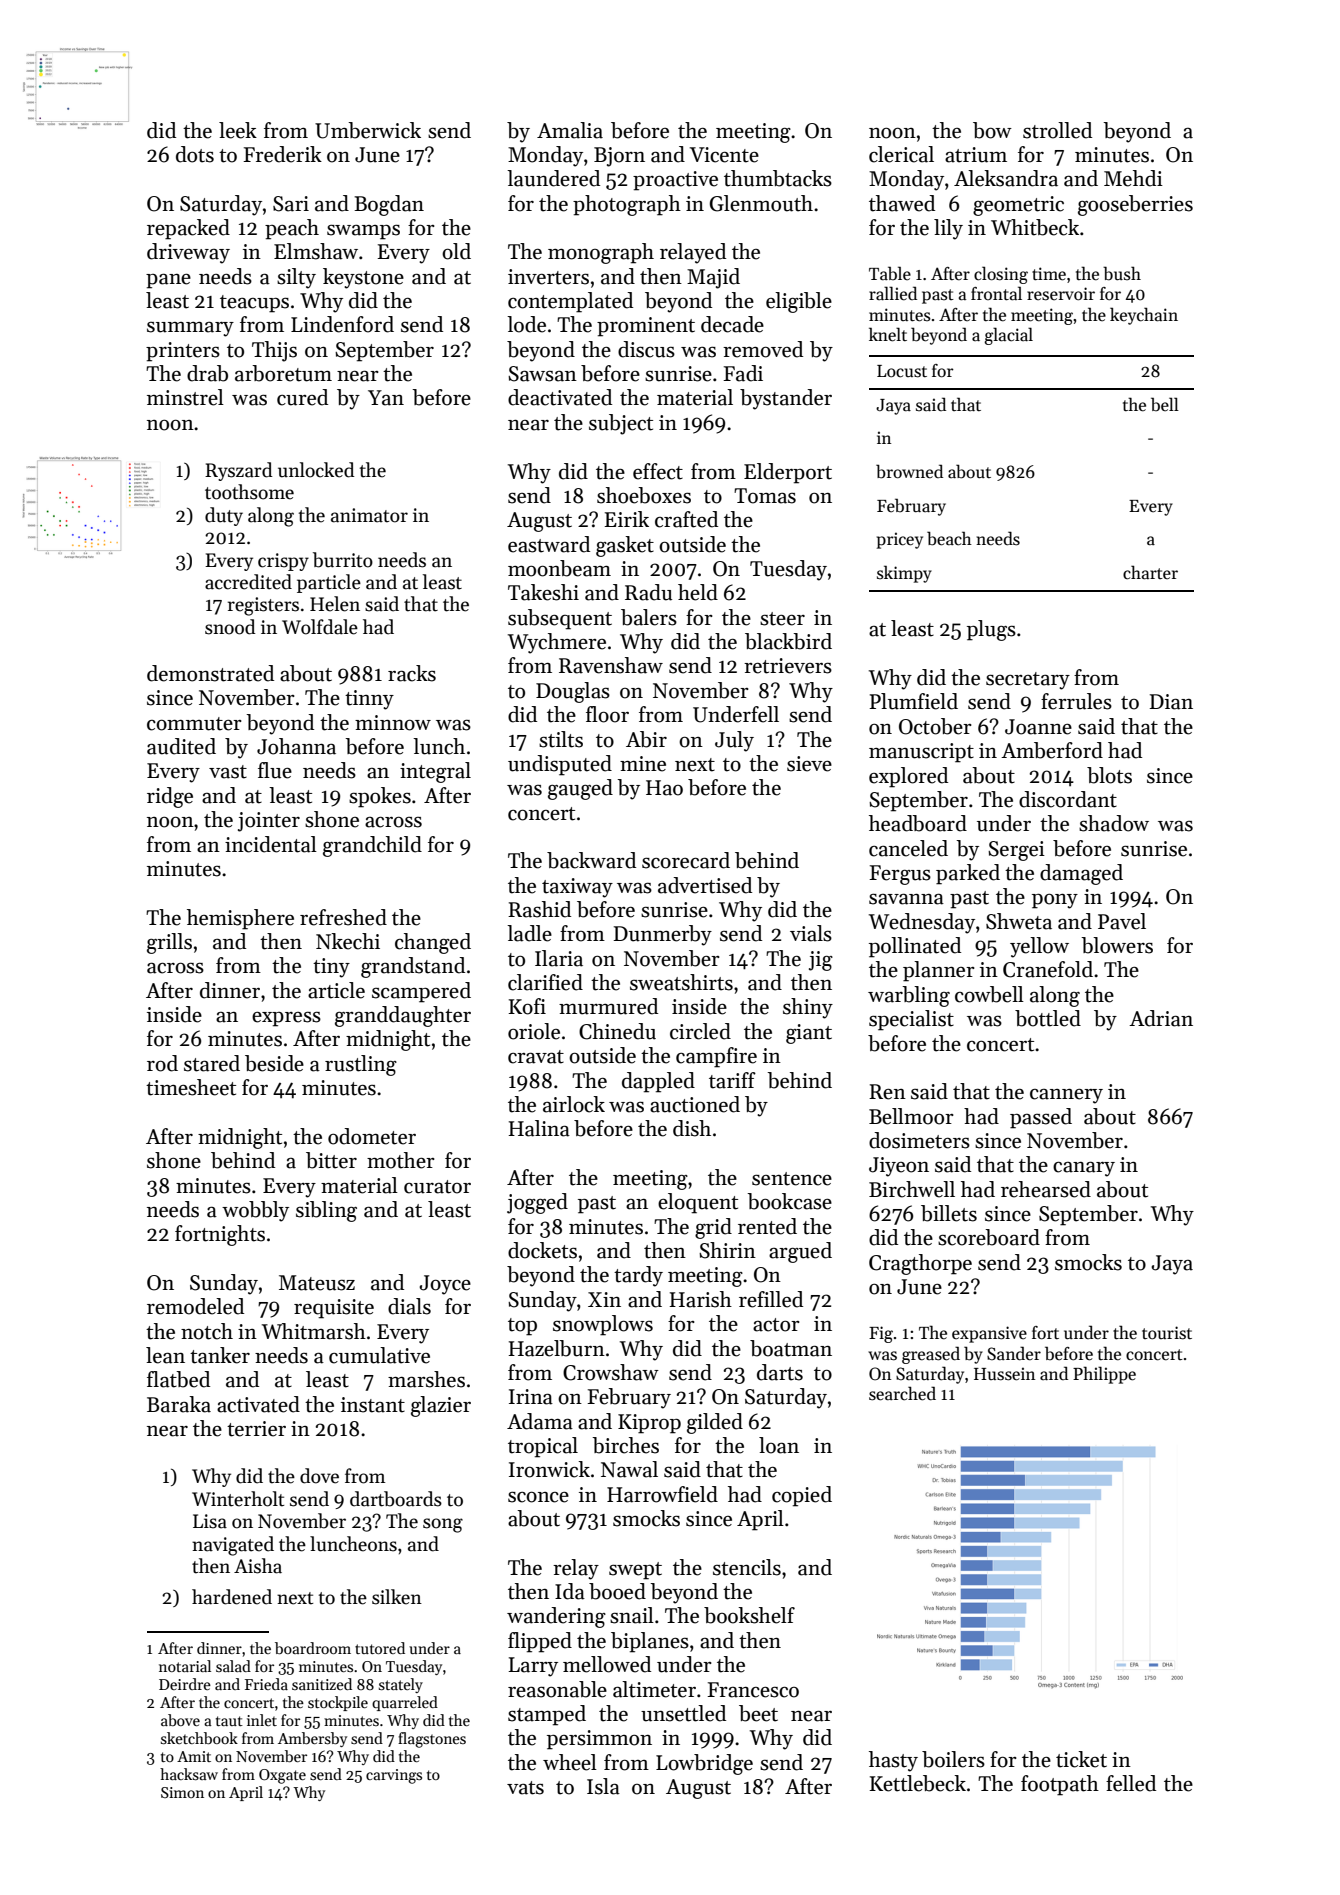  What do you see at coordinates (1133, 178) in the image?
I see `Mehdi` at bounding box center [1133, 178].
